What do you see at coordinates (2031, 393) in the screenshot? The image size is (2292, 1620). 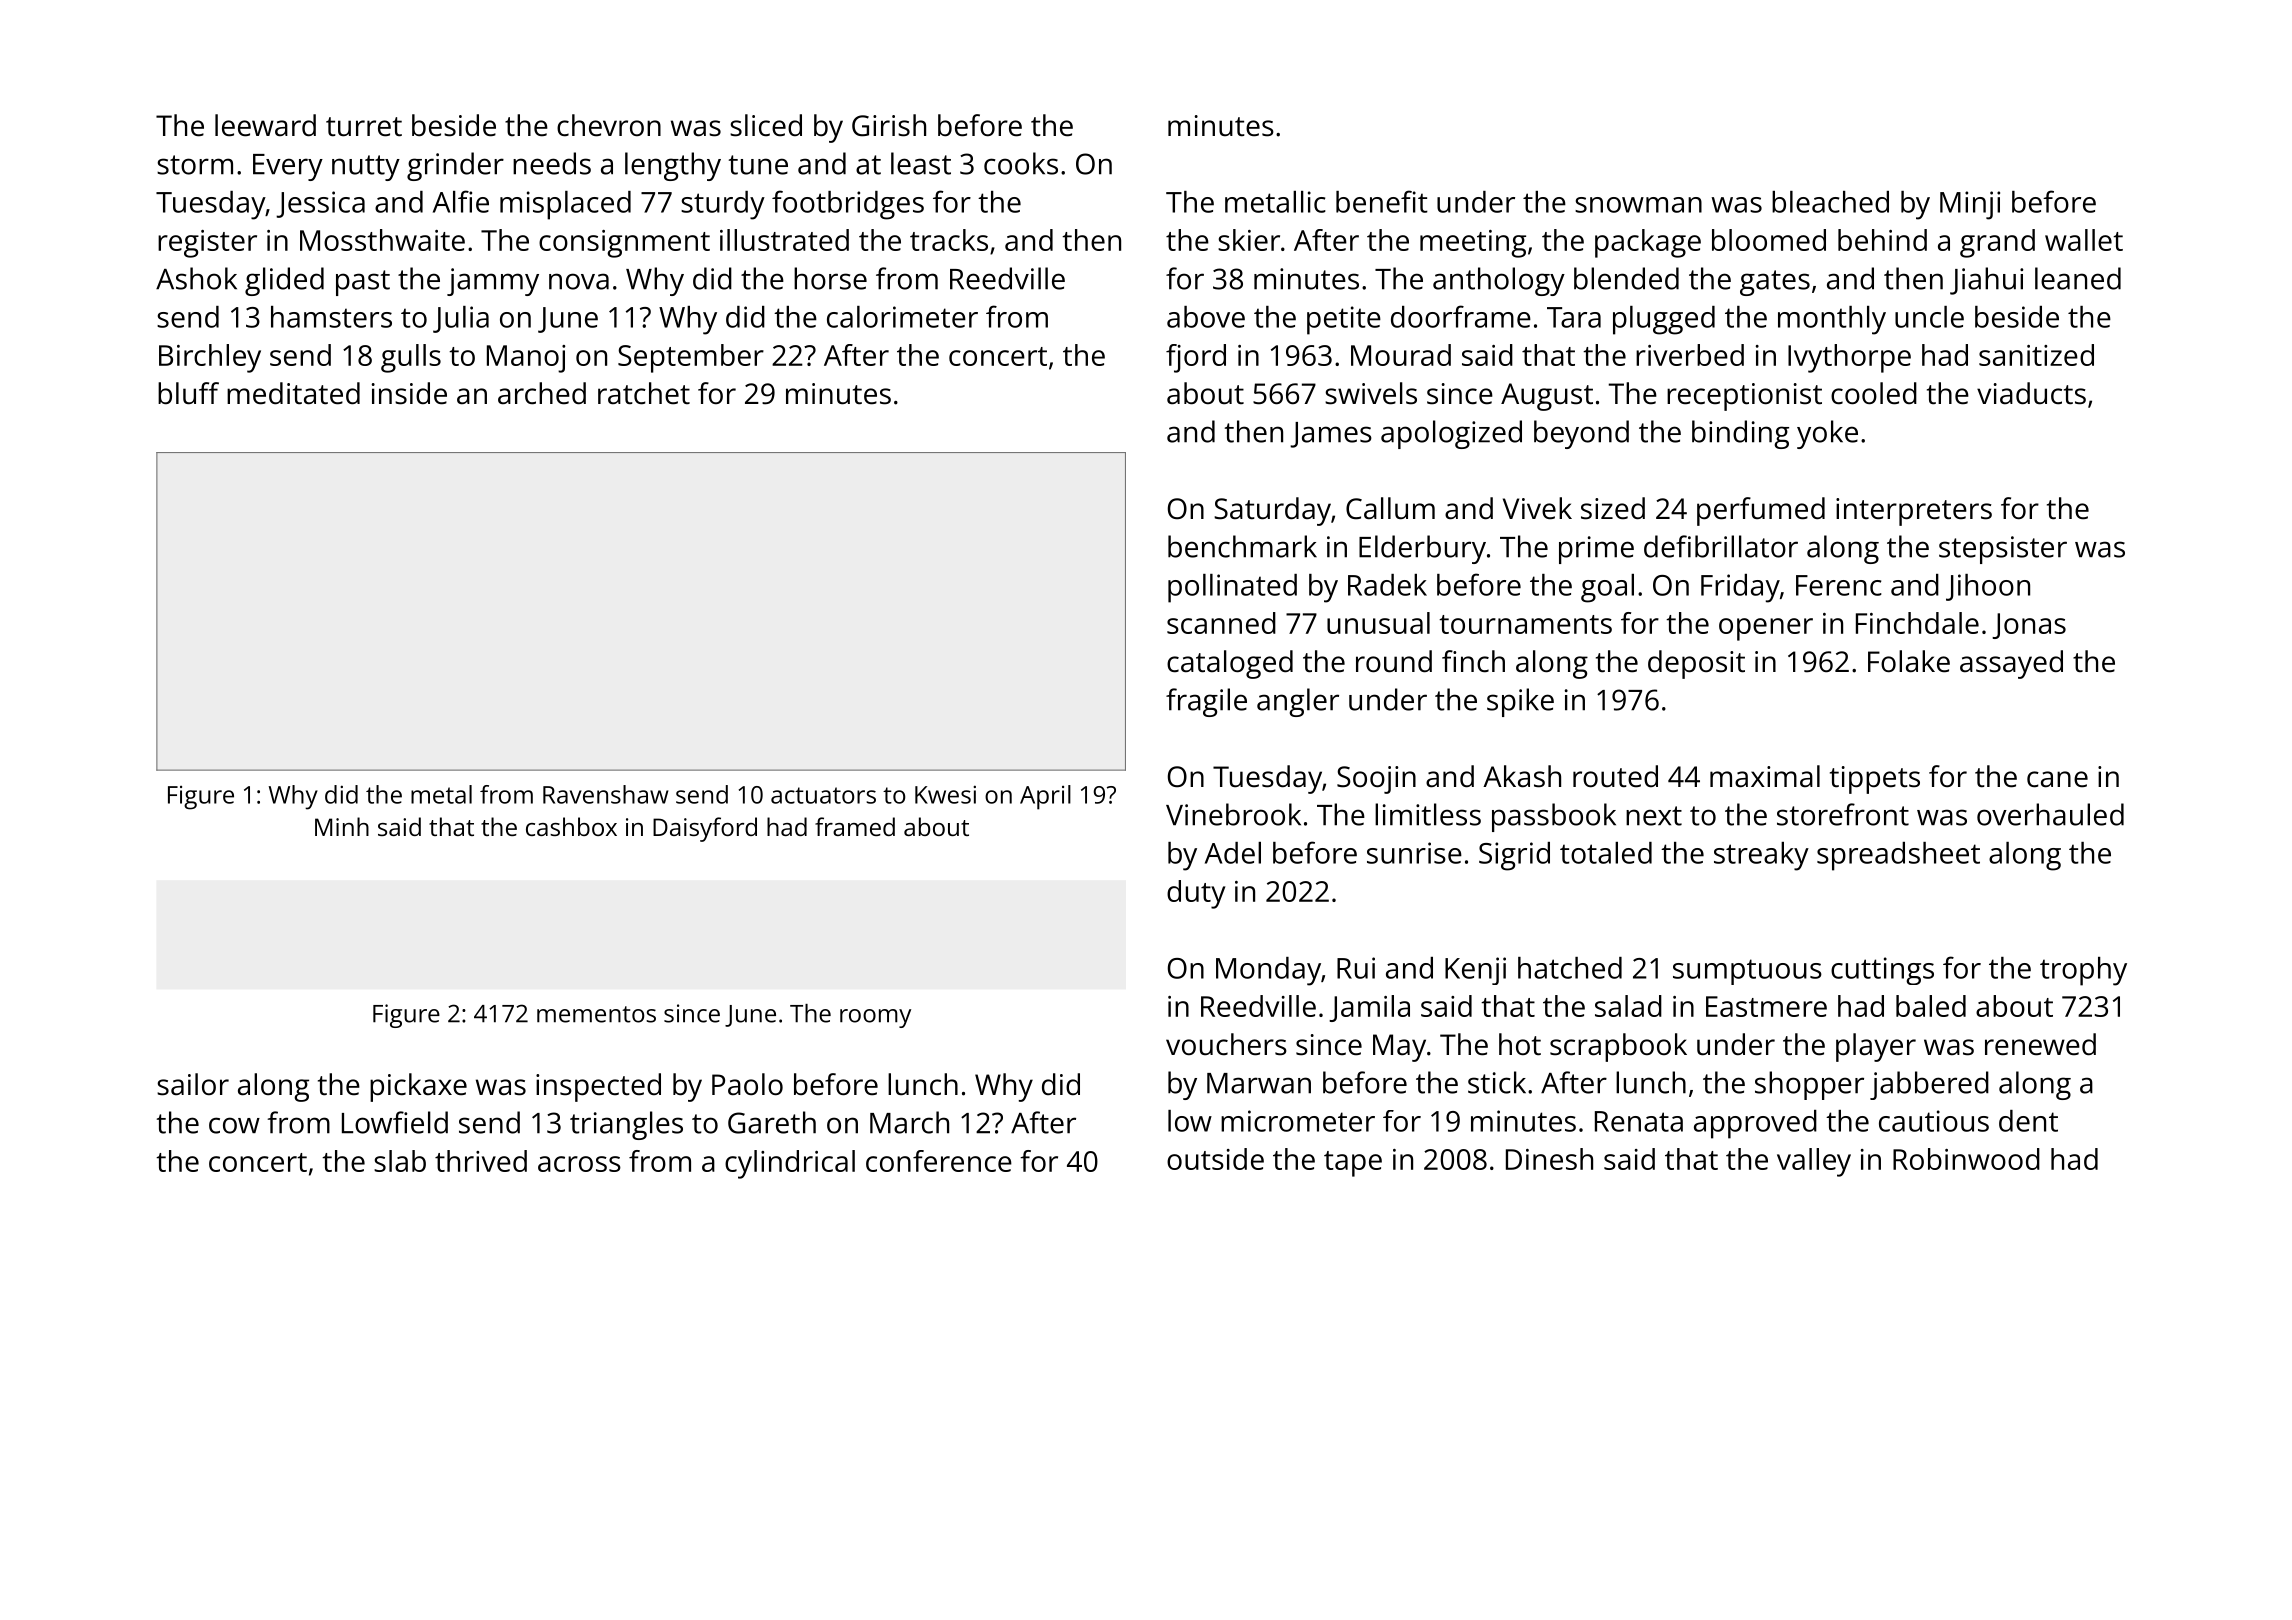 I see `viaducts` at bounding box center [2031, 393].
